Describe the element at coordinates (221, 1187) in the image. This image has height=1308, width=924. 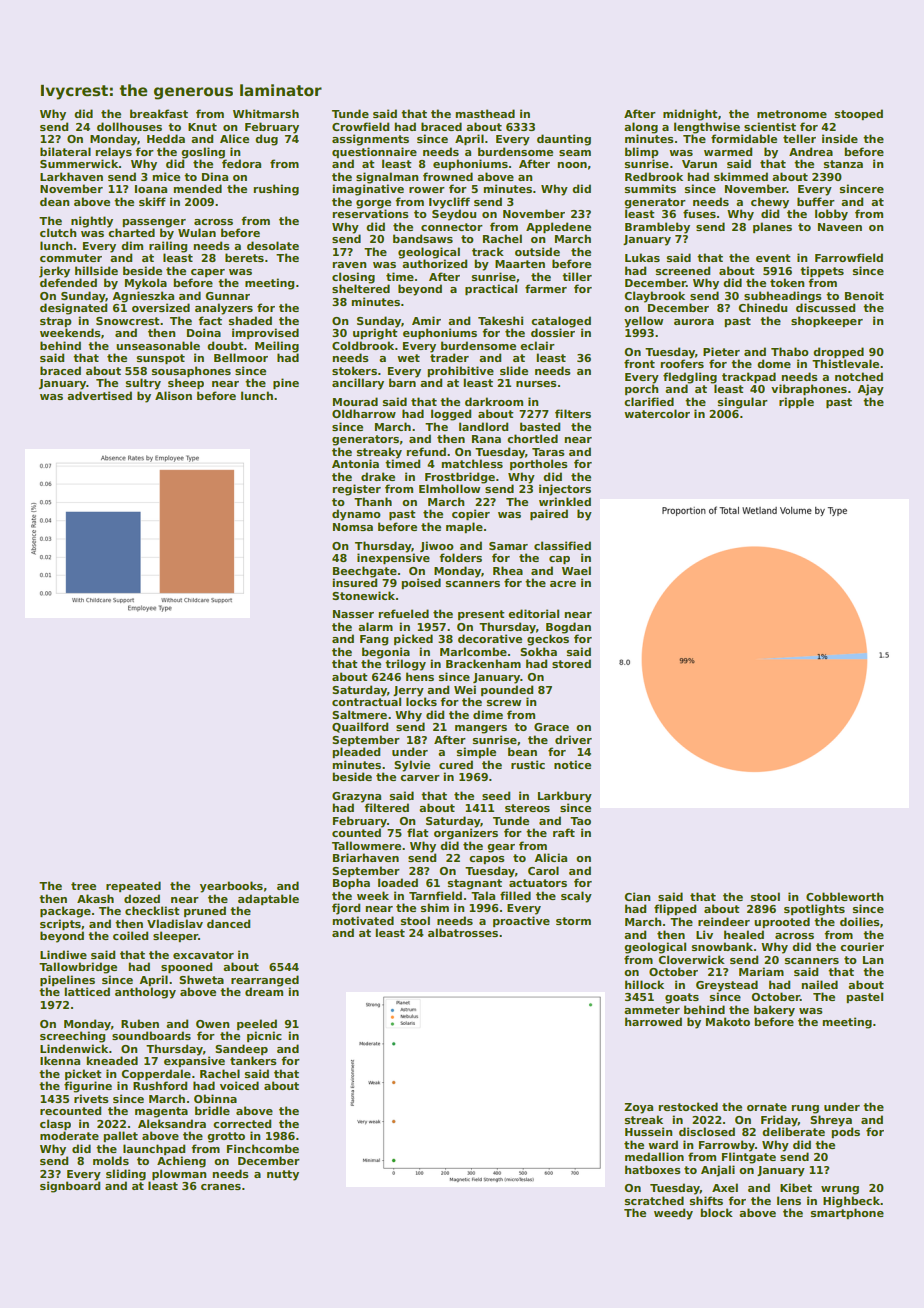
I see `cranes` at that location.
